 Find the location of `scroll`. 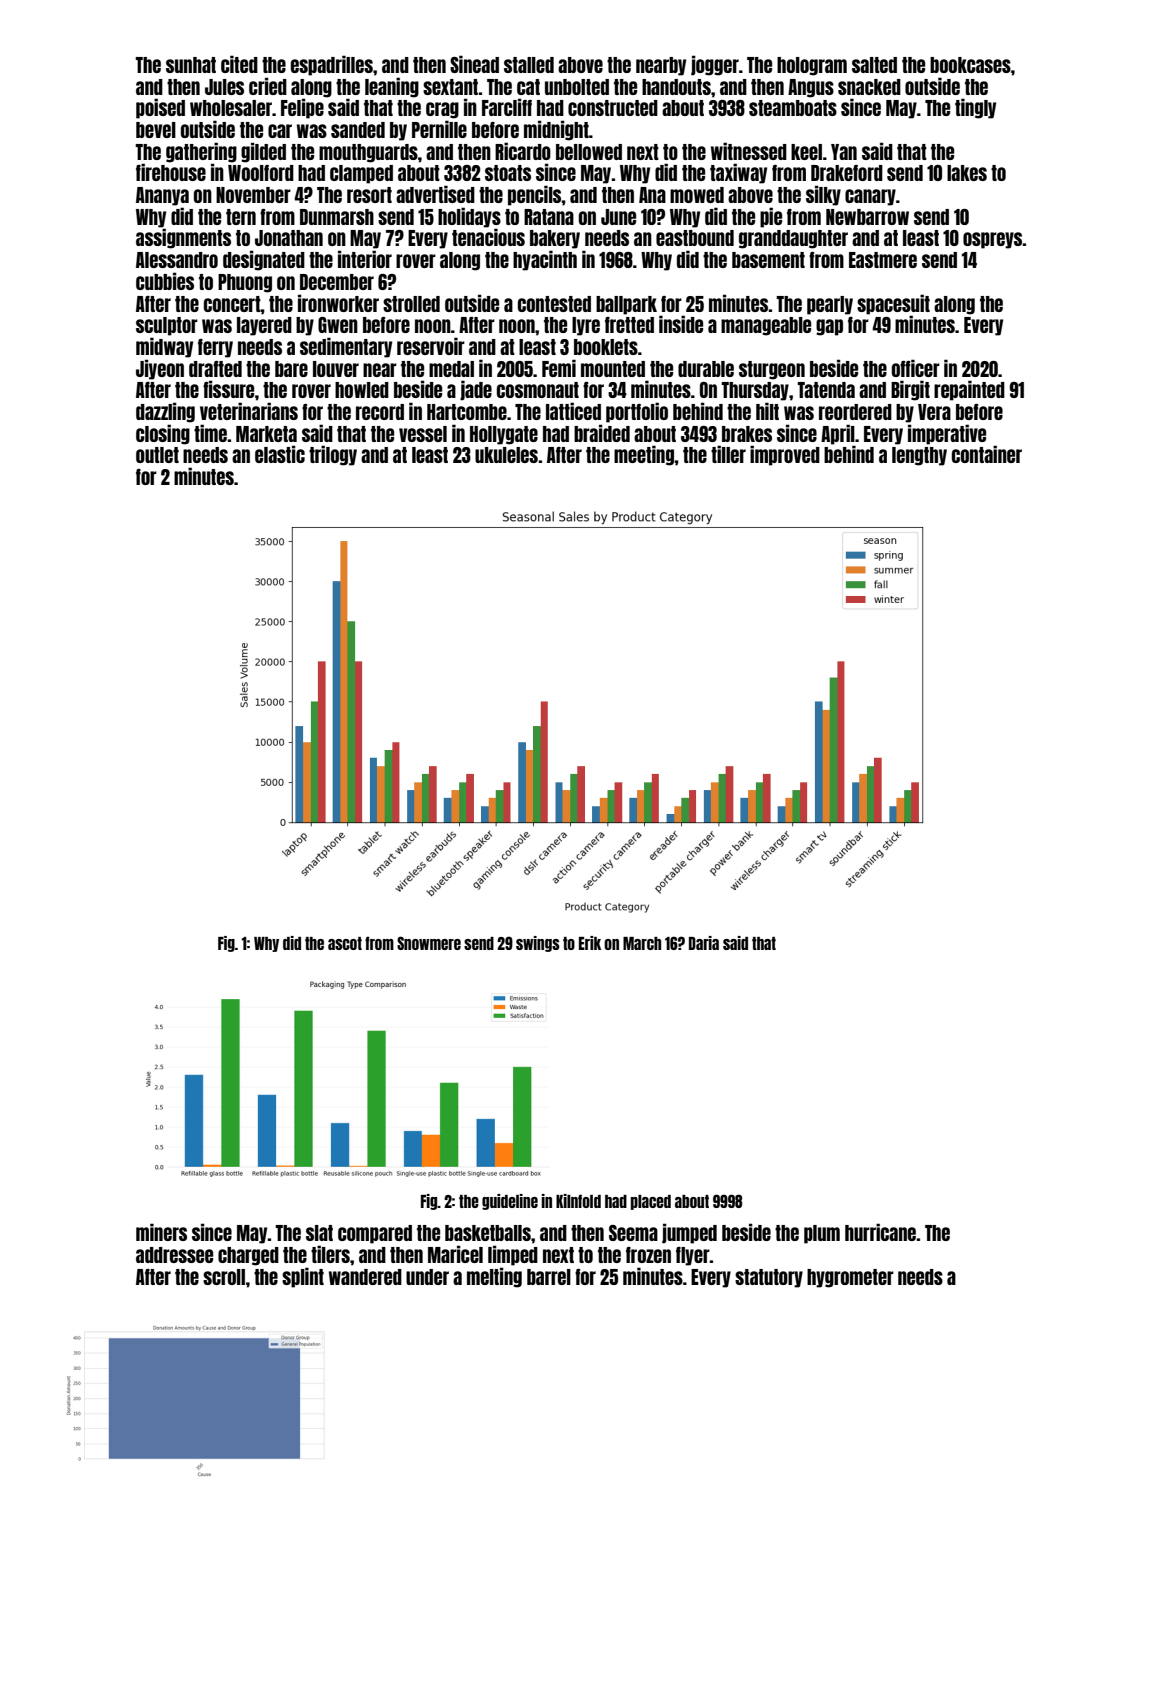

scroll is located at coordinates (224, 1277).
